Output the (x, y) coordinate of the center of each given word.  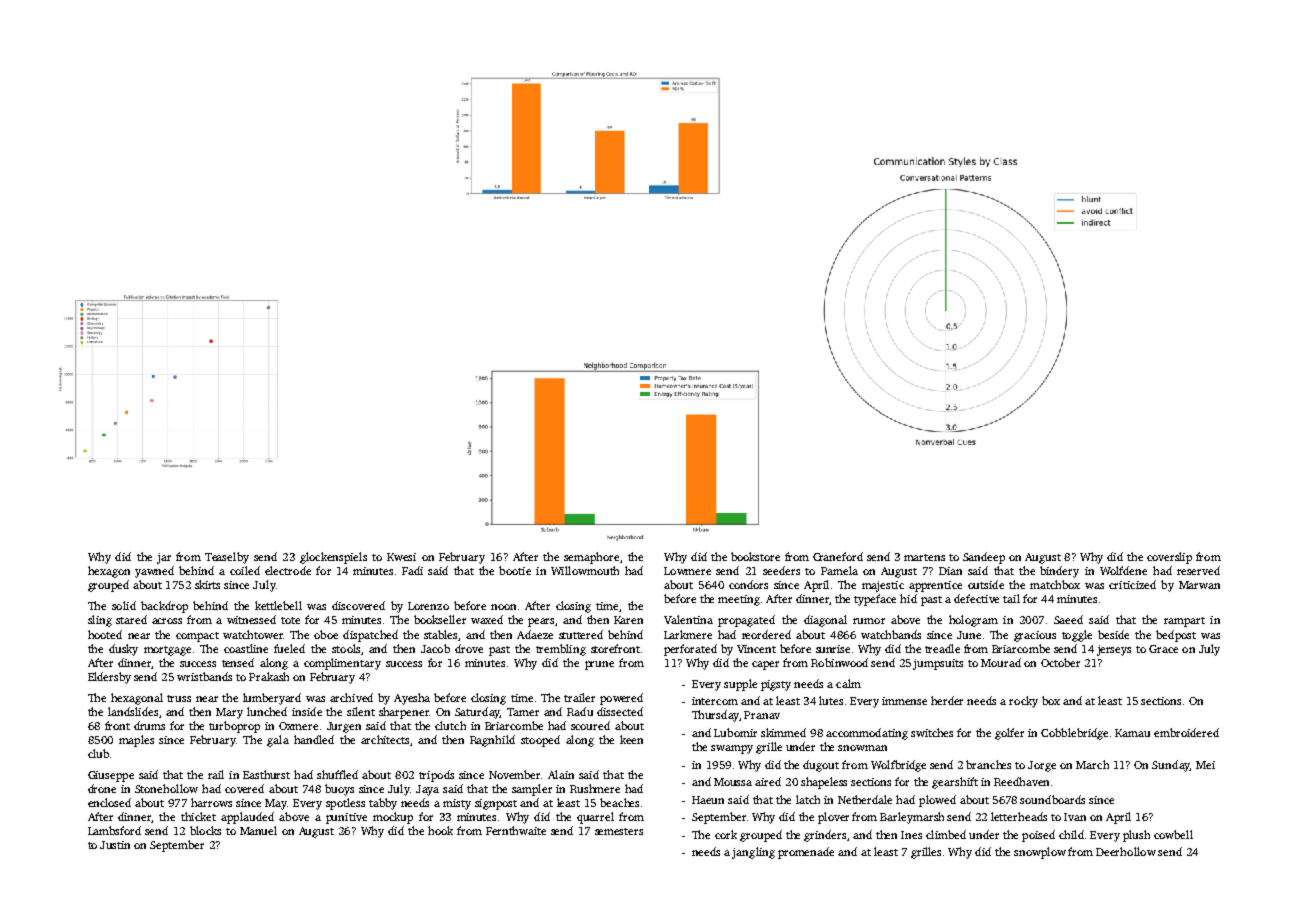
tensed (238, 662)
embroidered (1186, 732)
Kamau (1132, 733)
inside (307, 711)
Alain (561, 774)
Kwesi (401, 557)
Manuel (258, 830)
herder (947, 700)
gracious (1035, 636)
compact (197, 637)
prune (599, 665)
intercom (715, 701)
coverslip (1169, 558)
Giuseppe (111, 776)
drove (469, 648)
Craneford (838, 556)
